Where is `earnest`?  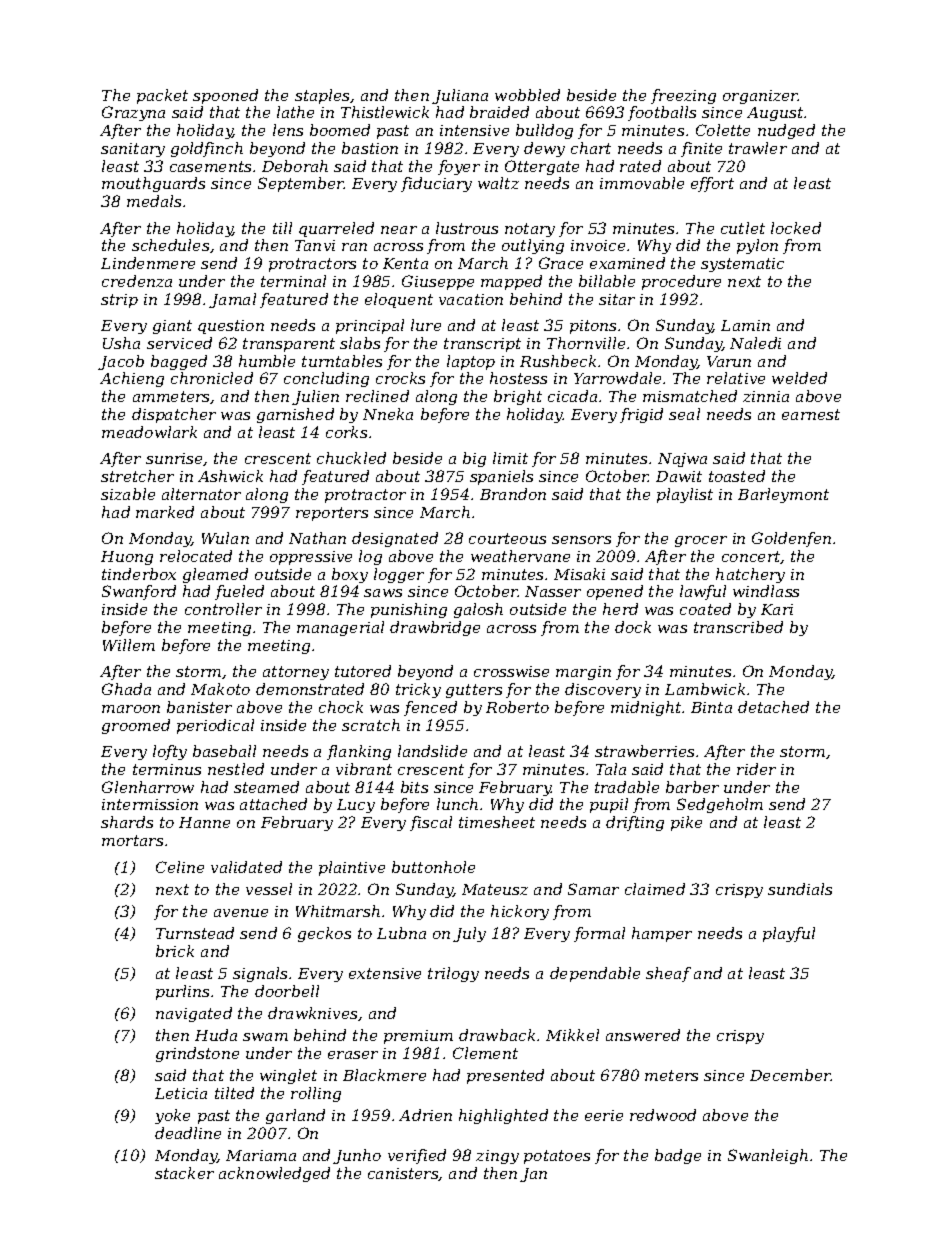
earnest is located at coordinates (811, 414).
